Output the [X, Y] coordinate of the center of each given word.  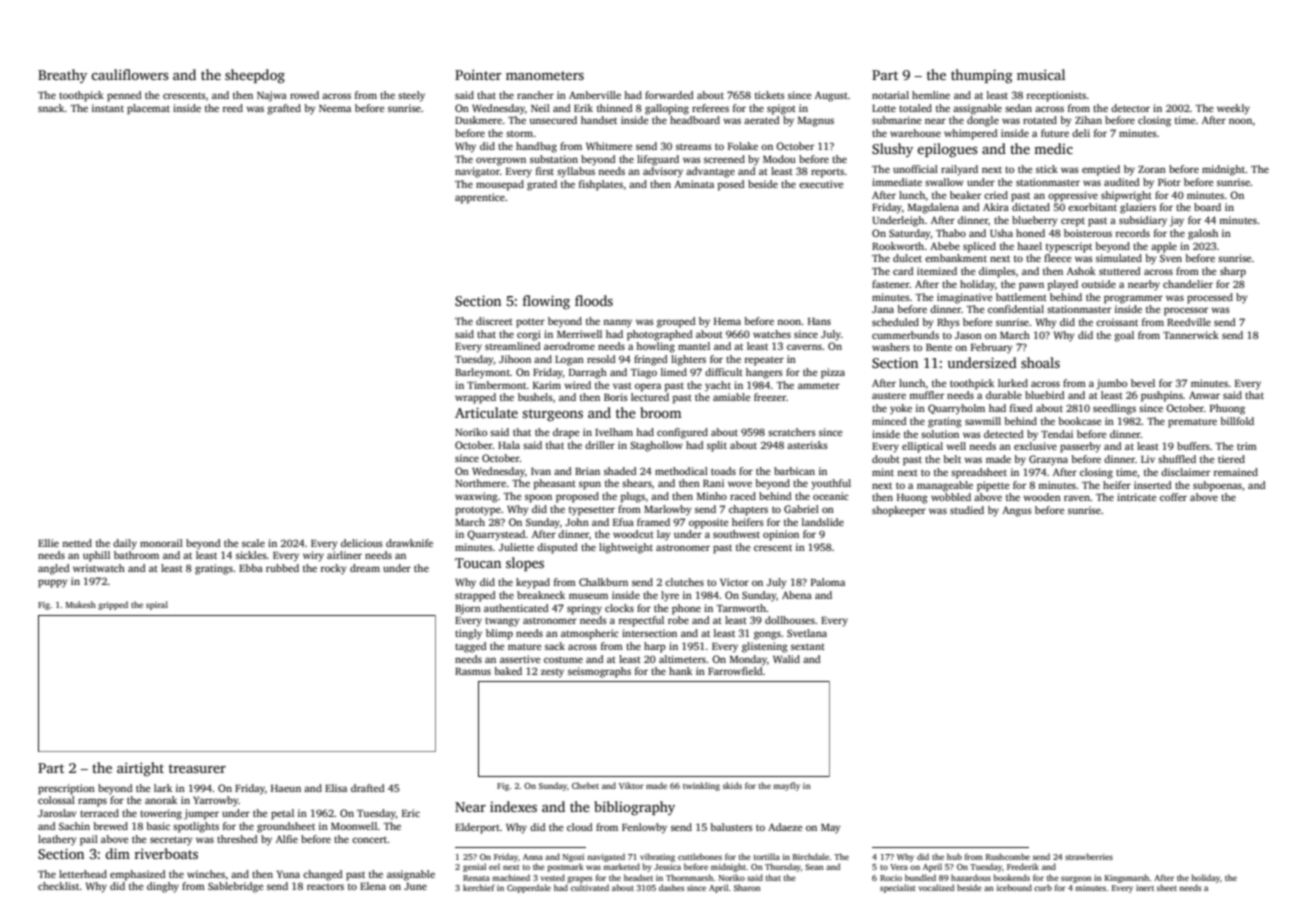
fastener [891, 284]
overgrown [501, 161]
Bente [939, 347]
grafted [284, 109]
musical [1041, 74]
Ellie [48, 543]
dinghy [163, 887]
